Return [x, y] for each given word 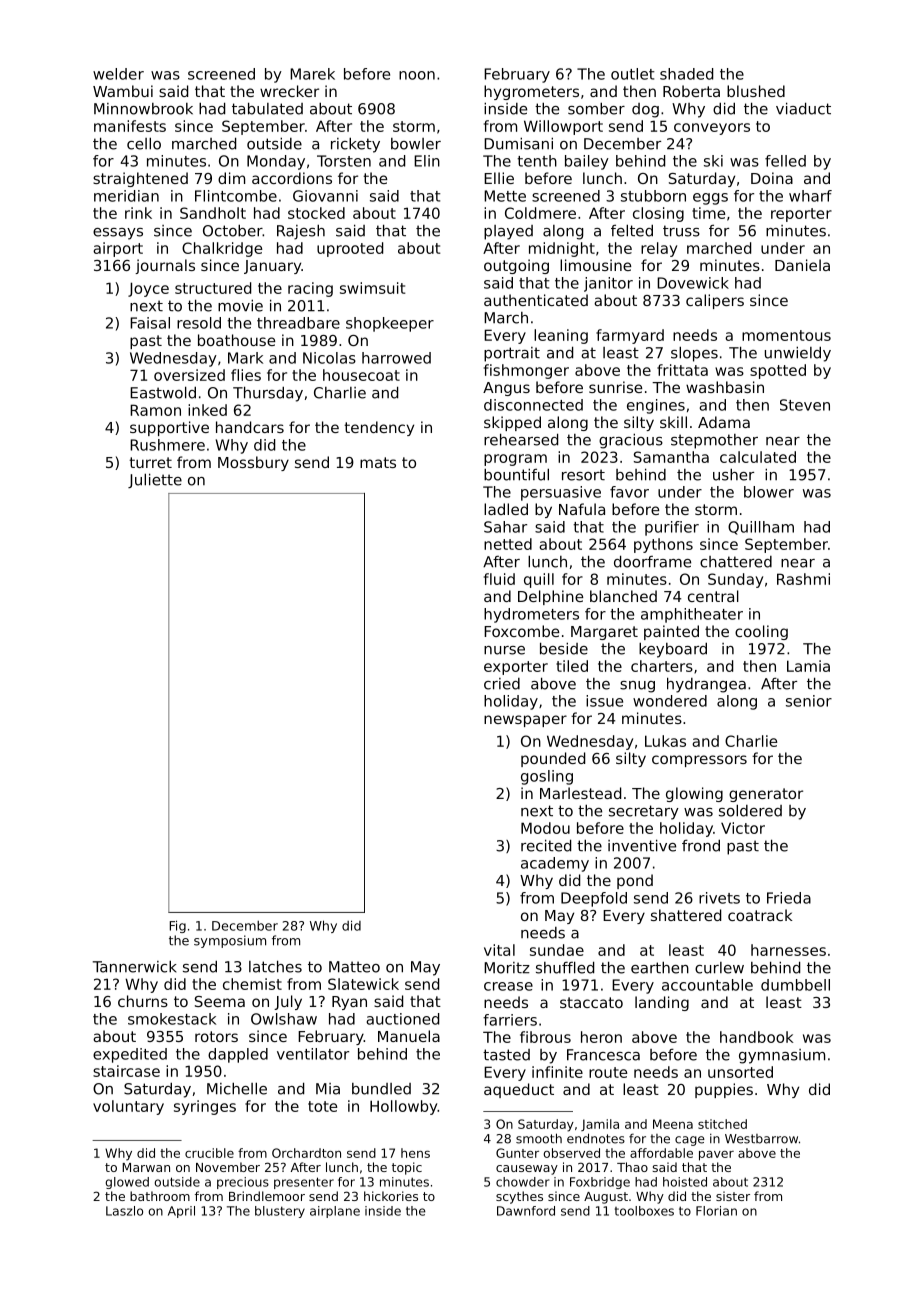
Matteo [354, 967]
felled [785, 161]
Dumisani [518, 143]
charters [662, 666]
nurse [504, 650]
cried [502, 684]
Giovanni [325, 196]
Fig [178, 926]
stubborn [653, 196]
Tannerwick [134, 966]
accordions [292, 178]
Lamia [808, 666]
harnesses [788, 950]
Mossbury [253, 463]
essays [118, 234]
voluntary [128, 1107]
